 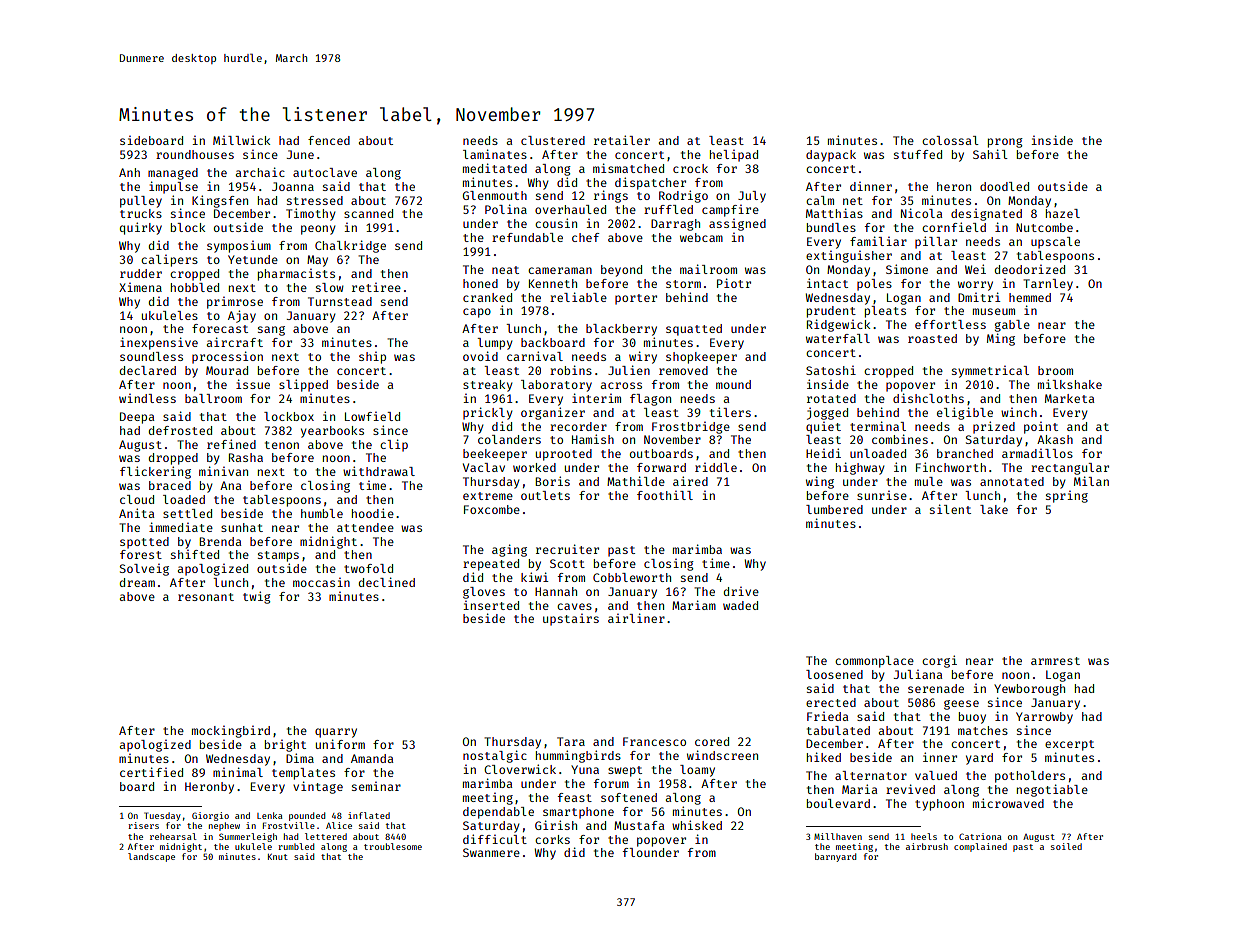 What do you see at coordinates (151, 857) in the screenshot?
I see `landscape` at bounding box center [151, 857].
